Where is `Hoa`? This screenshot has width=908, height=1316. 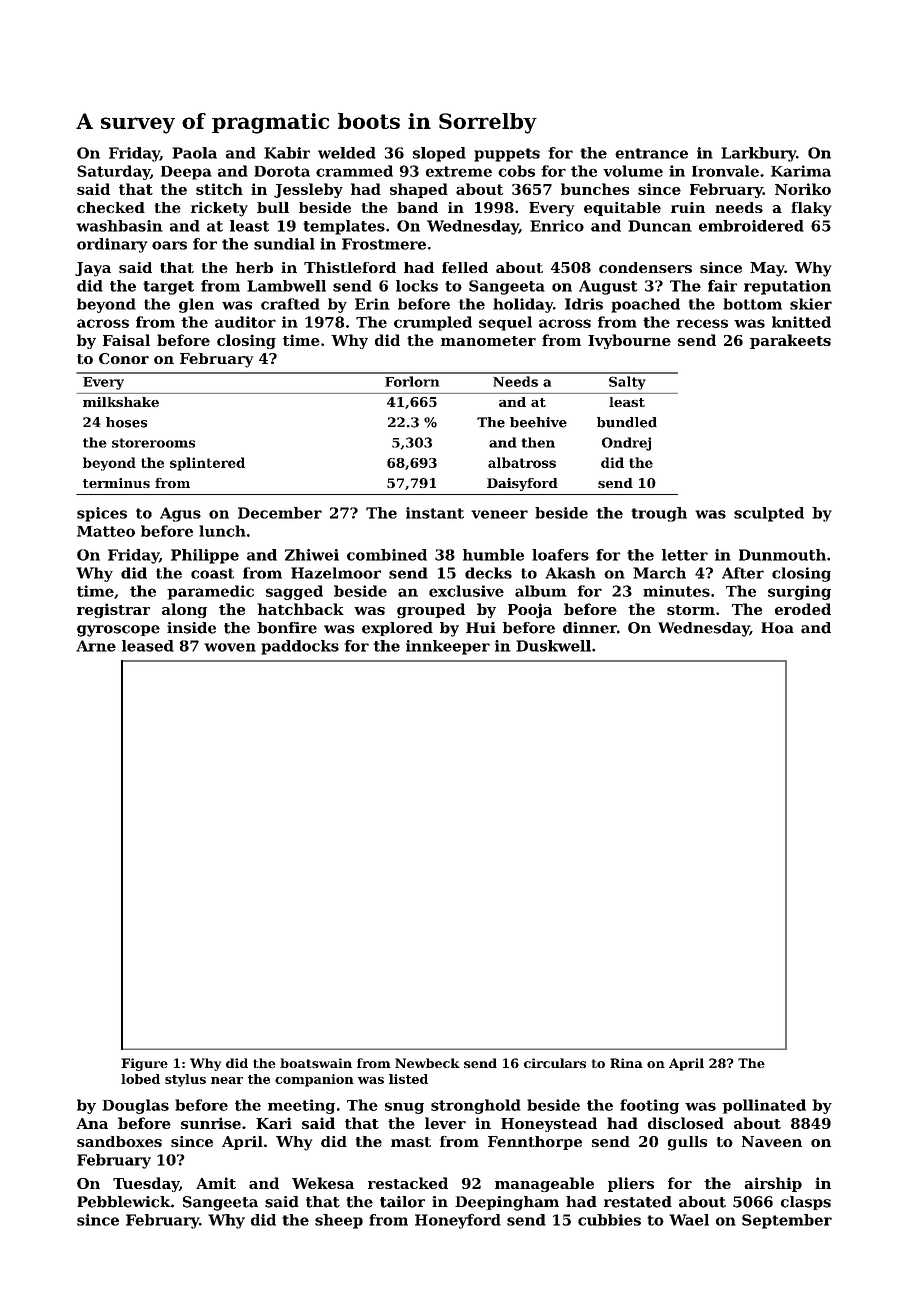
Hoa is located at coordinates (777, 628).
